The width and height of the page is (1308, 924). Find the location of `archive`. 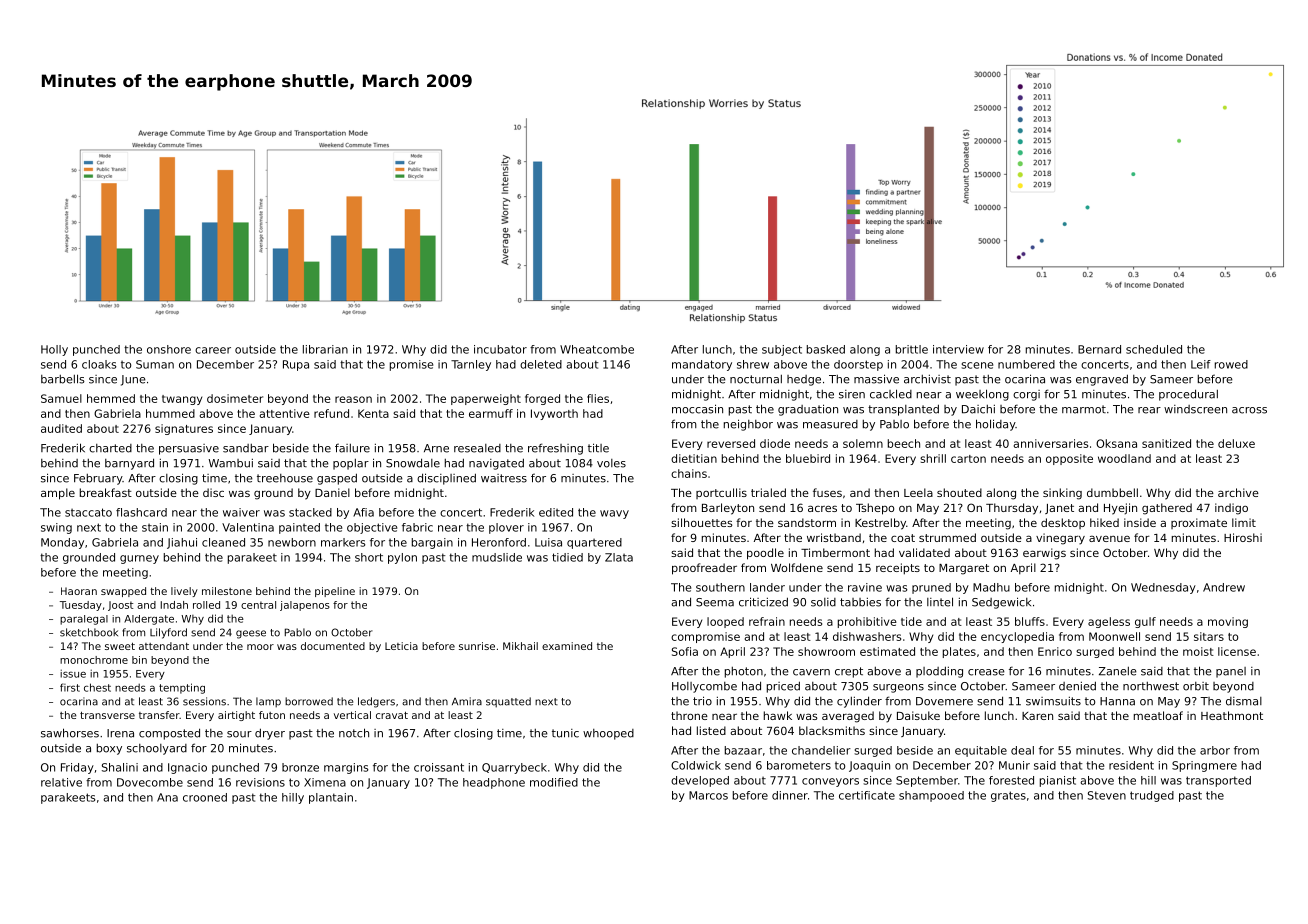

archive is located at coordinates (1238, 492).
